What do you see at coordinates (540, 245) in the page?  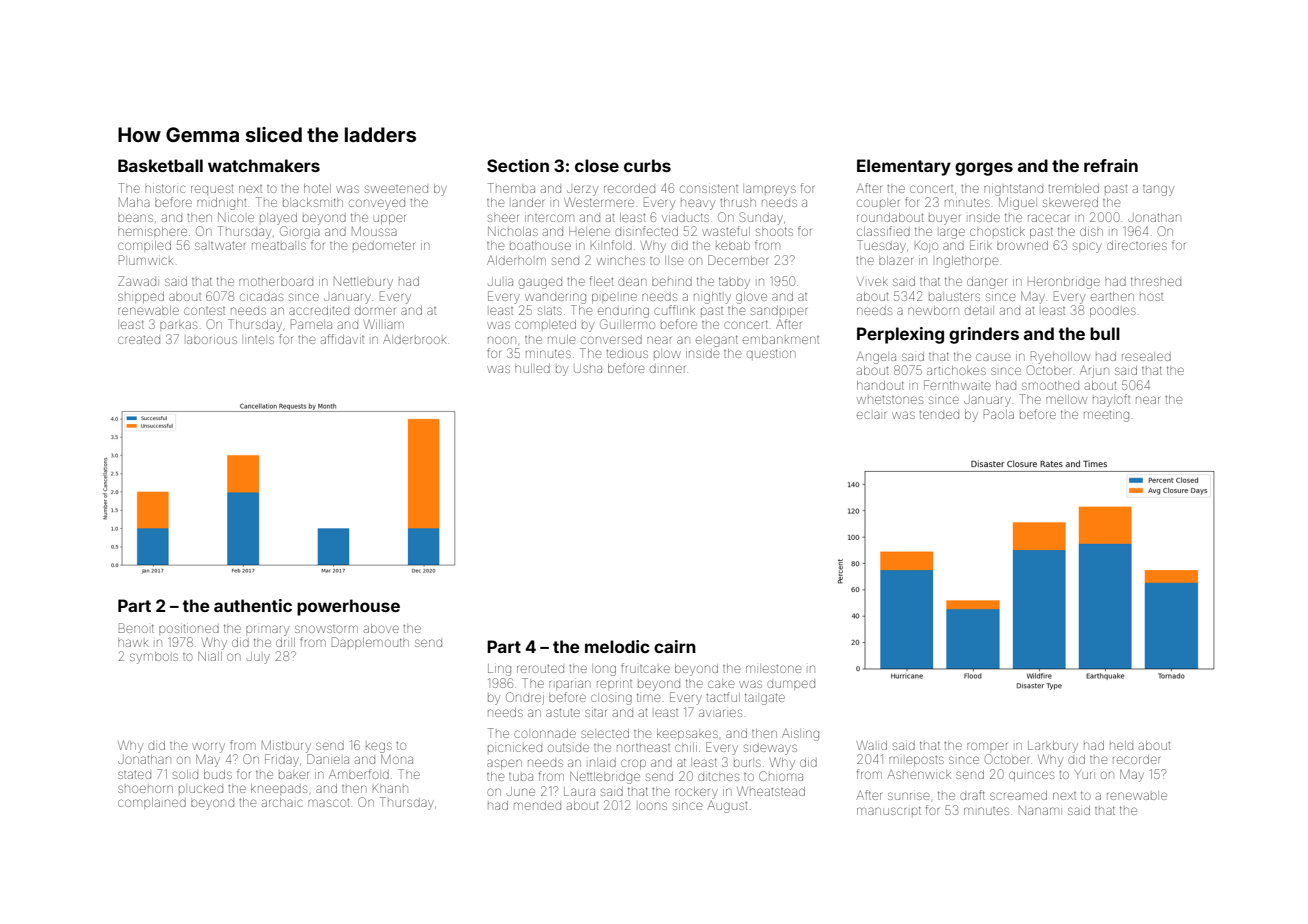 I see `boathouse` at bounding box center [540, 245].
